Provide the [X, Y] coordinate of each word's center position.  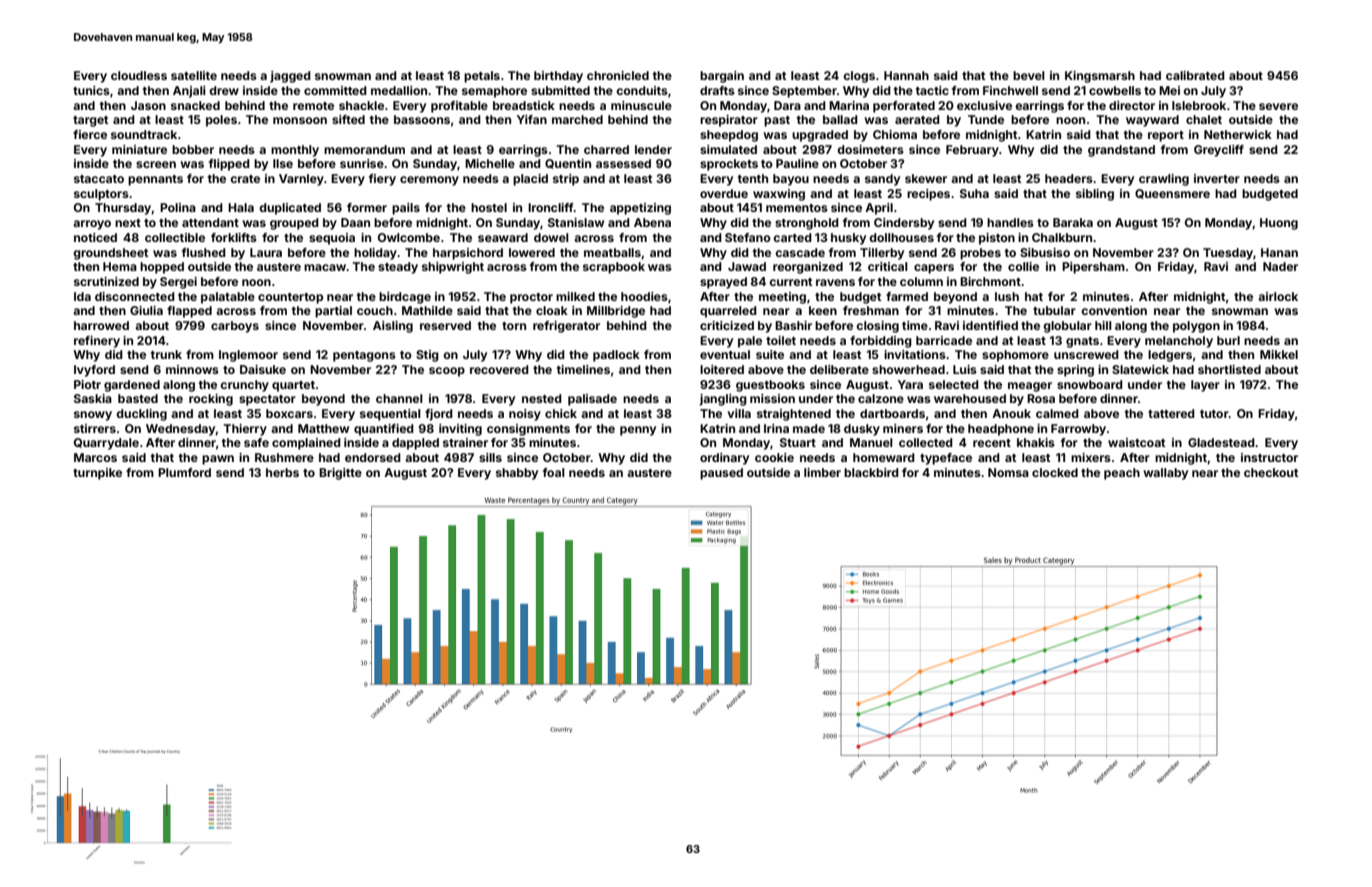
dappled [415, 444]
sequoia [332, 239]
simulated [728, 149]
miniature [139, 149]
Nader [1280, 266]
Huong [1279, 224]
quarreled [728, 312]
